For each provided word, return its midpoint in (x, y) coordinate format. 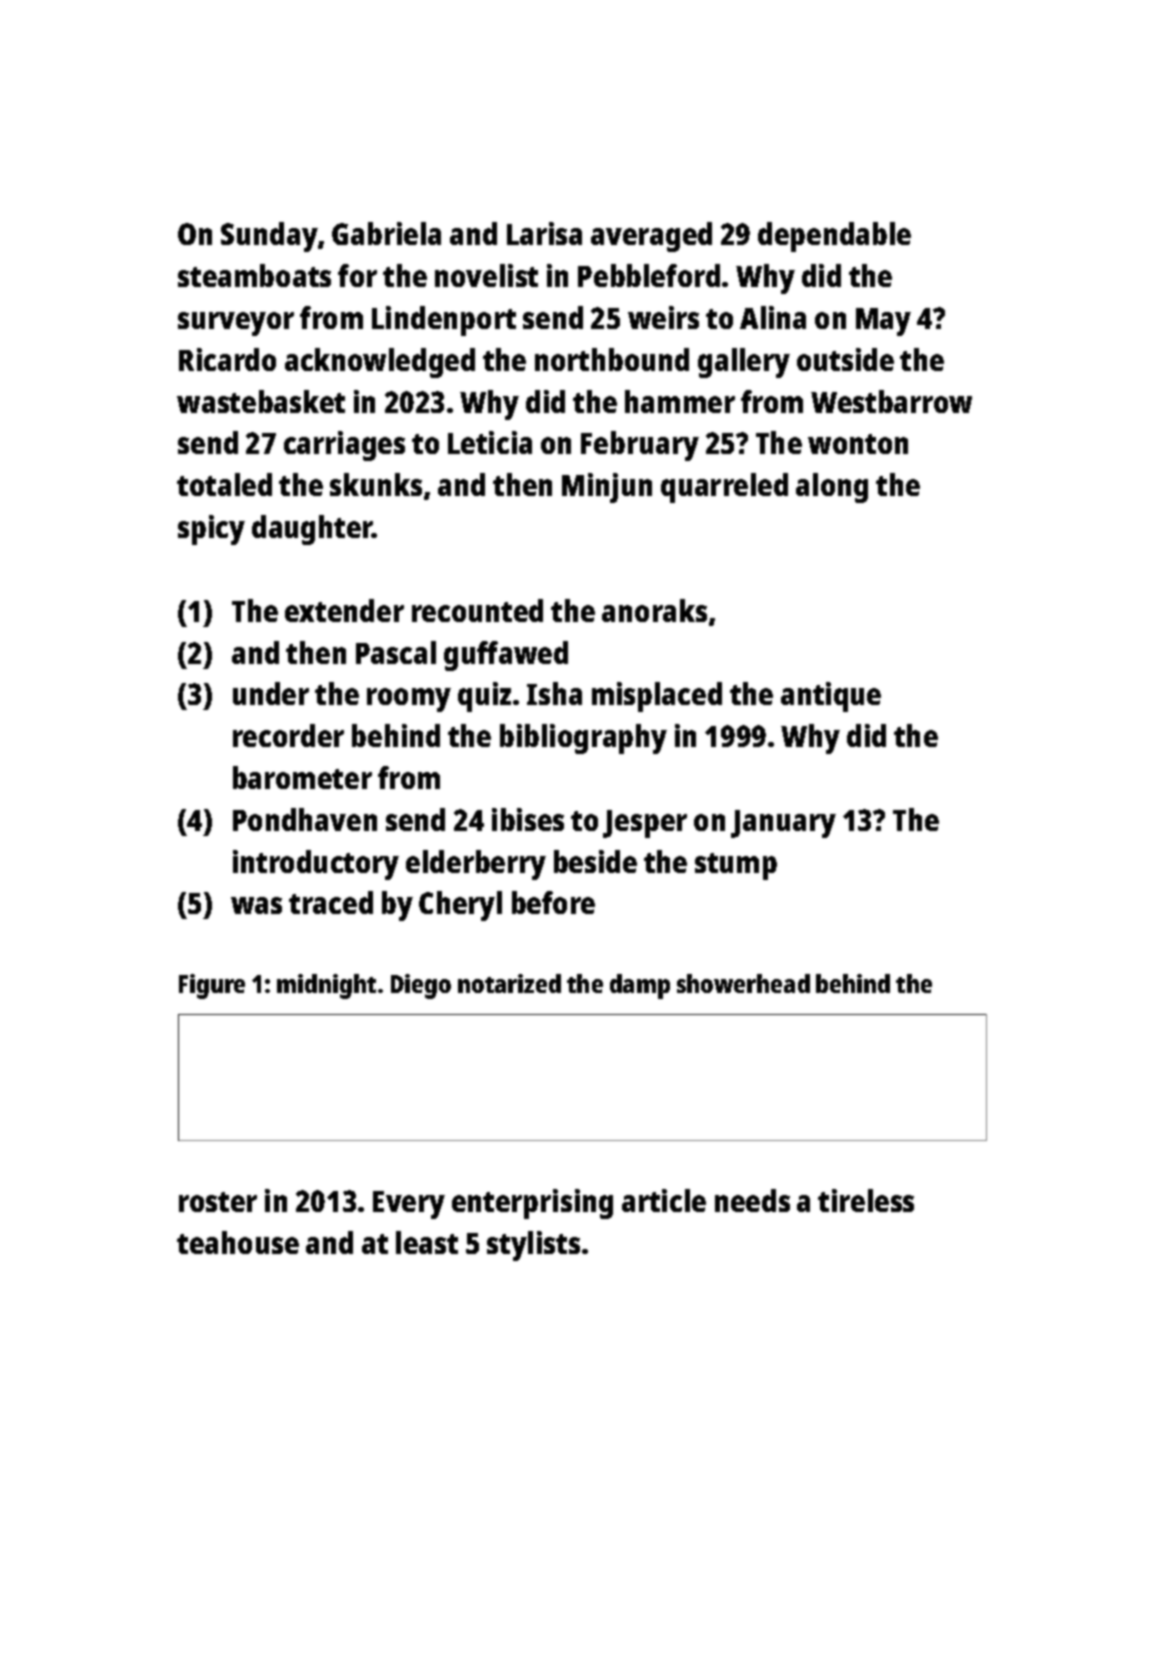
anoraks (654, 610)
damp (640, 986)
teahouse (238, 1242)
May (883, 322)
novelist (486, 275)
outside (845, 359)
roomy (409, 700)
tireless (866, 1200)
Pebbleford (649, 275)
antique (831, 697)
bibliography (583, 739)
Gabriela (386, 233)
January (783, 824)
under (271, 693)
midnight (326, 986)
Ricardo (227, 359)
